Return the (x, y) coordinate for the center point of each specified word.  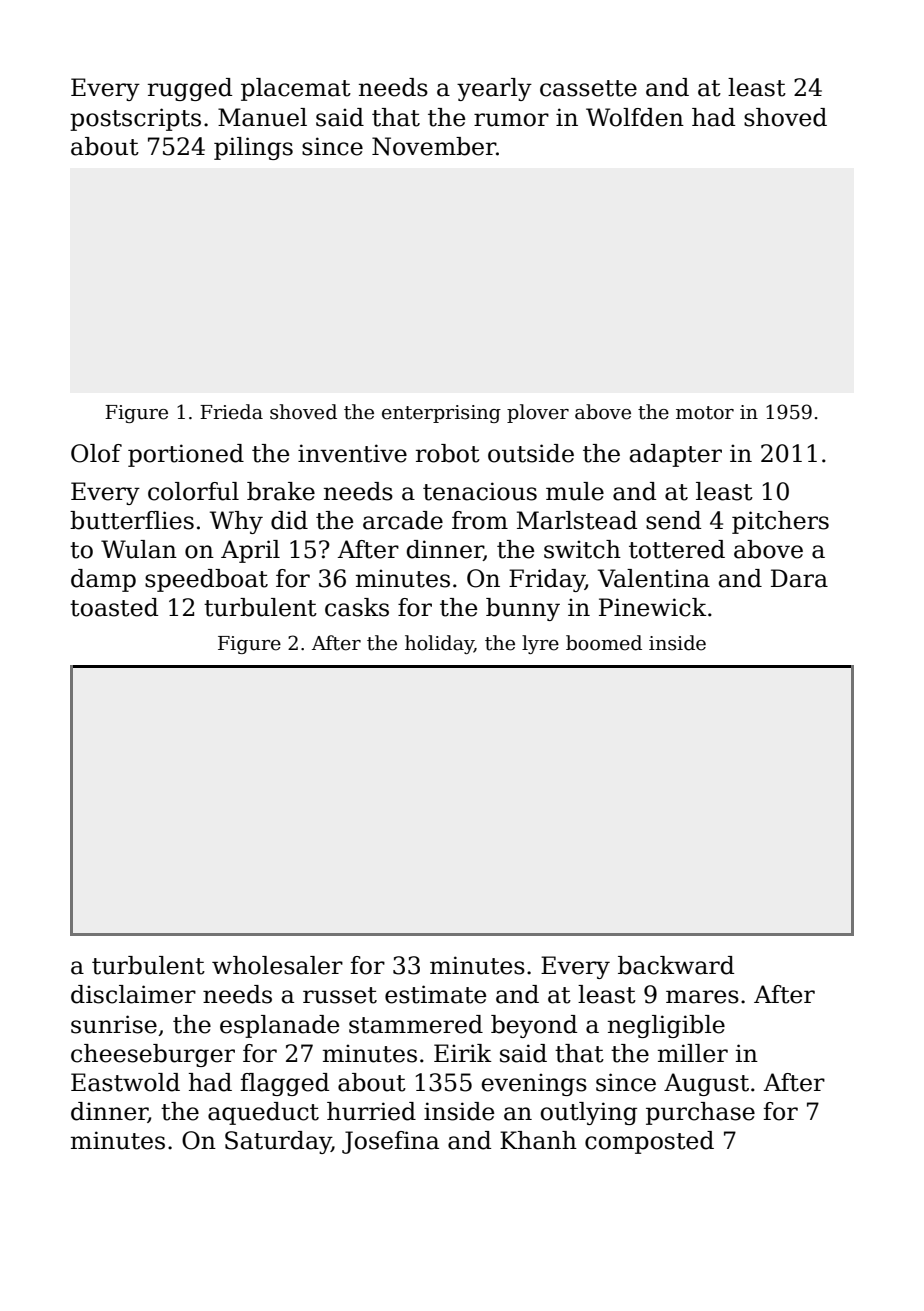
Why (236, 522)
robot (448, 453)
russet (340, 995)
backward (676, 965)
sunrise (114, 1024)
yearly (494, 89)
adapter (676, 455)
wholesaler (277, 965)
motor (705, 413)
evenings (534, 1084)
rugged (190, 89)
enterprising (441, 414)
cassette (588, 88)
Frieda (231, 412)
